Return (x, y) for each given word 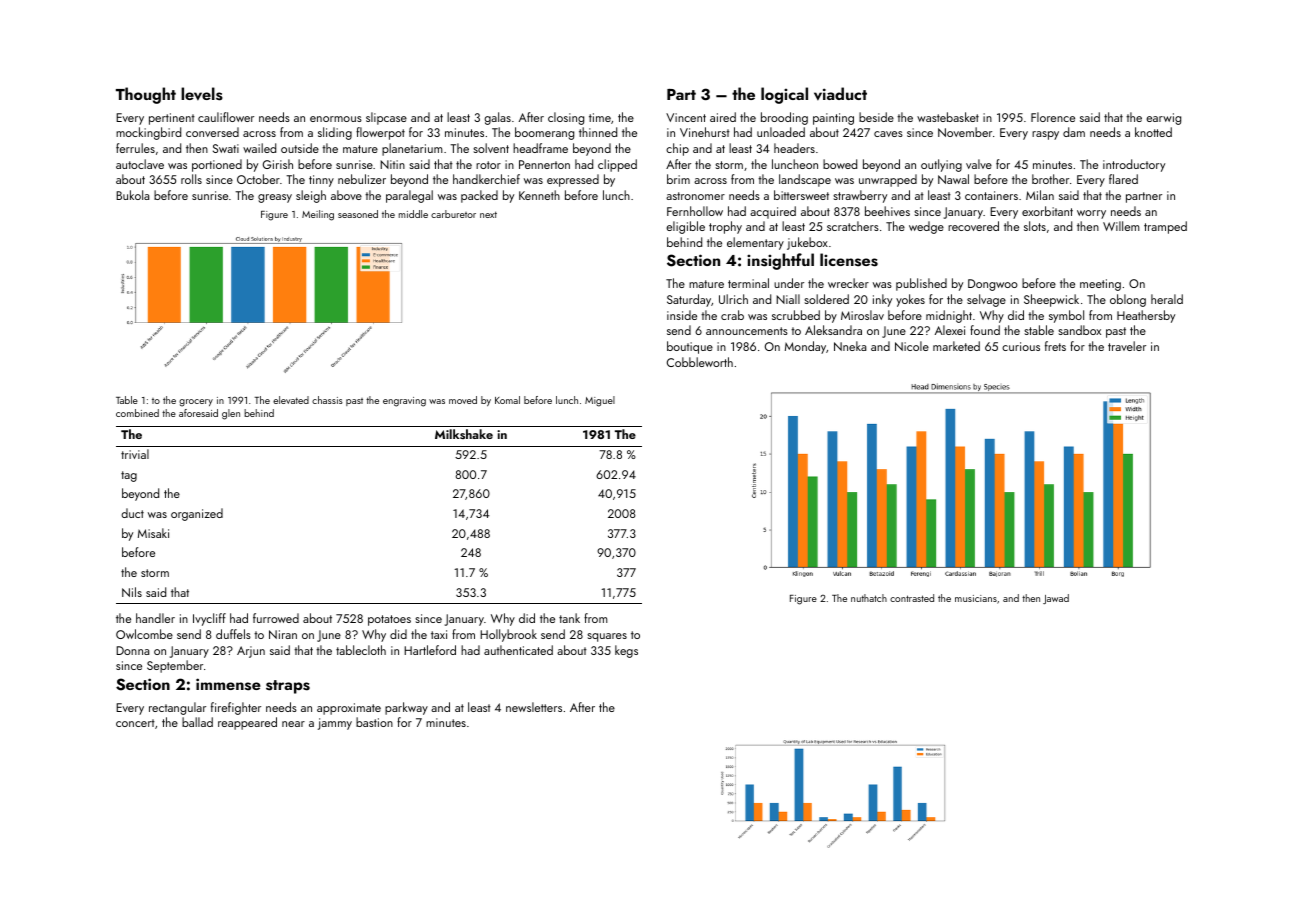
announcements (747, 331)
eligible (685, 227)
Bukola (132, 195)
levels (202, 94)
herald (1167, 299)
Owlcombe (144, 634)
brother (1050, 179)
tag (129, 476)
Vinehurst (705, 132)
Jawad (1056, 599)
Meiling (318, 215)
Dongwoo (993, 285)
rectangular (177, 708)
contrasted (912, 598)
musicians (976, 598)
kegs (626, 651)
